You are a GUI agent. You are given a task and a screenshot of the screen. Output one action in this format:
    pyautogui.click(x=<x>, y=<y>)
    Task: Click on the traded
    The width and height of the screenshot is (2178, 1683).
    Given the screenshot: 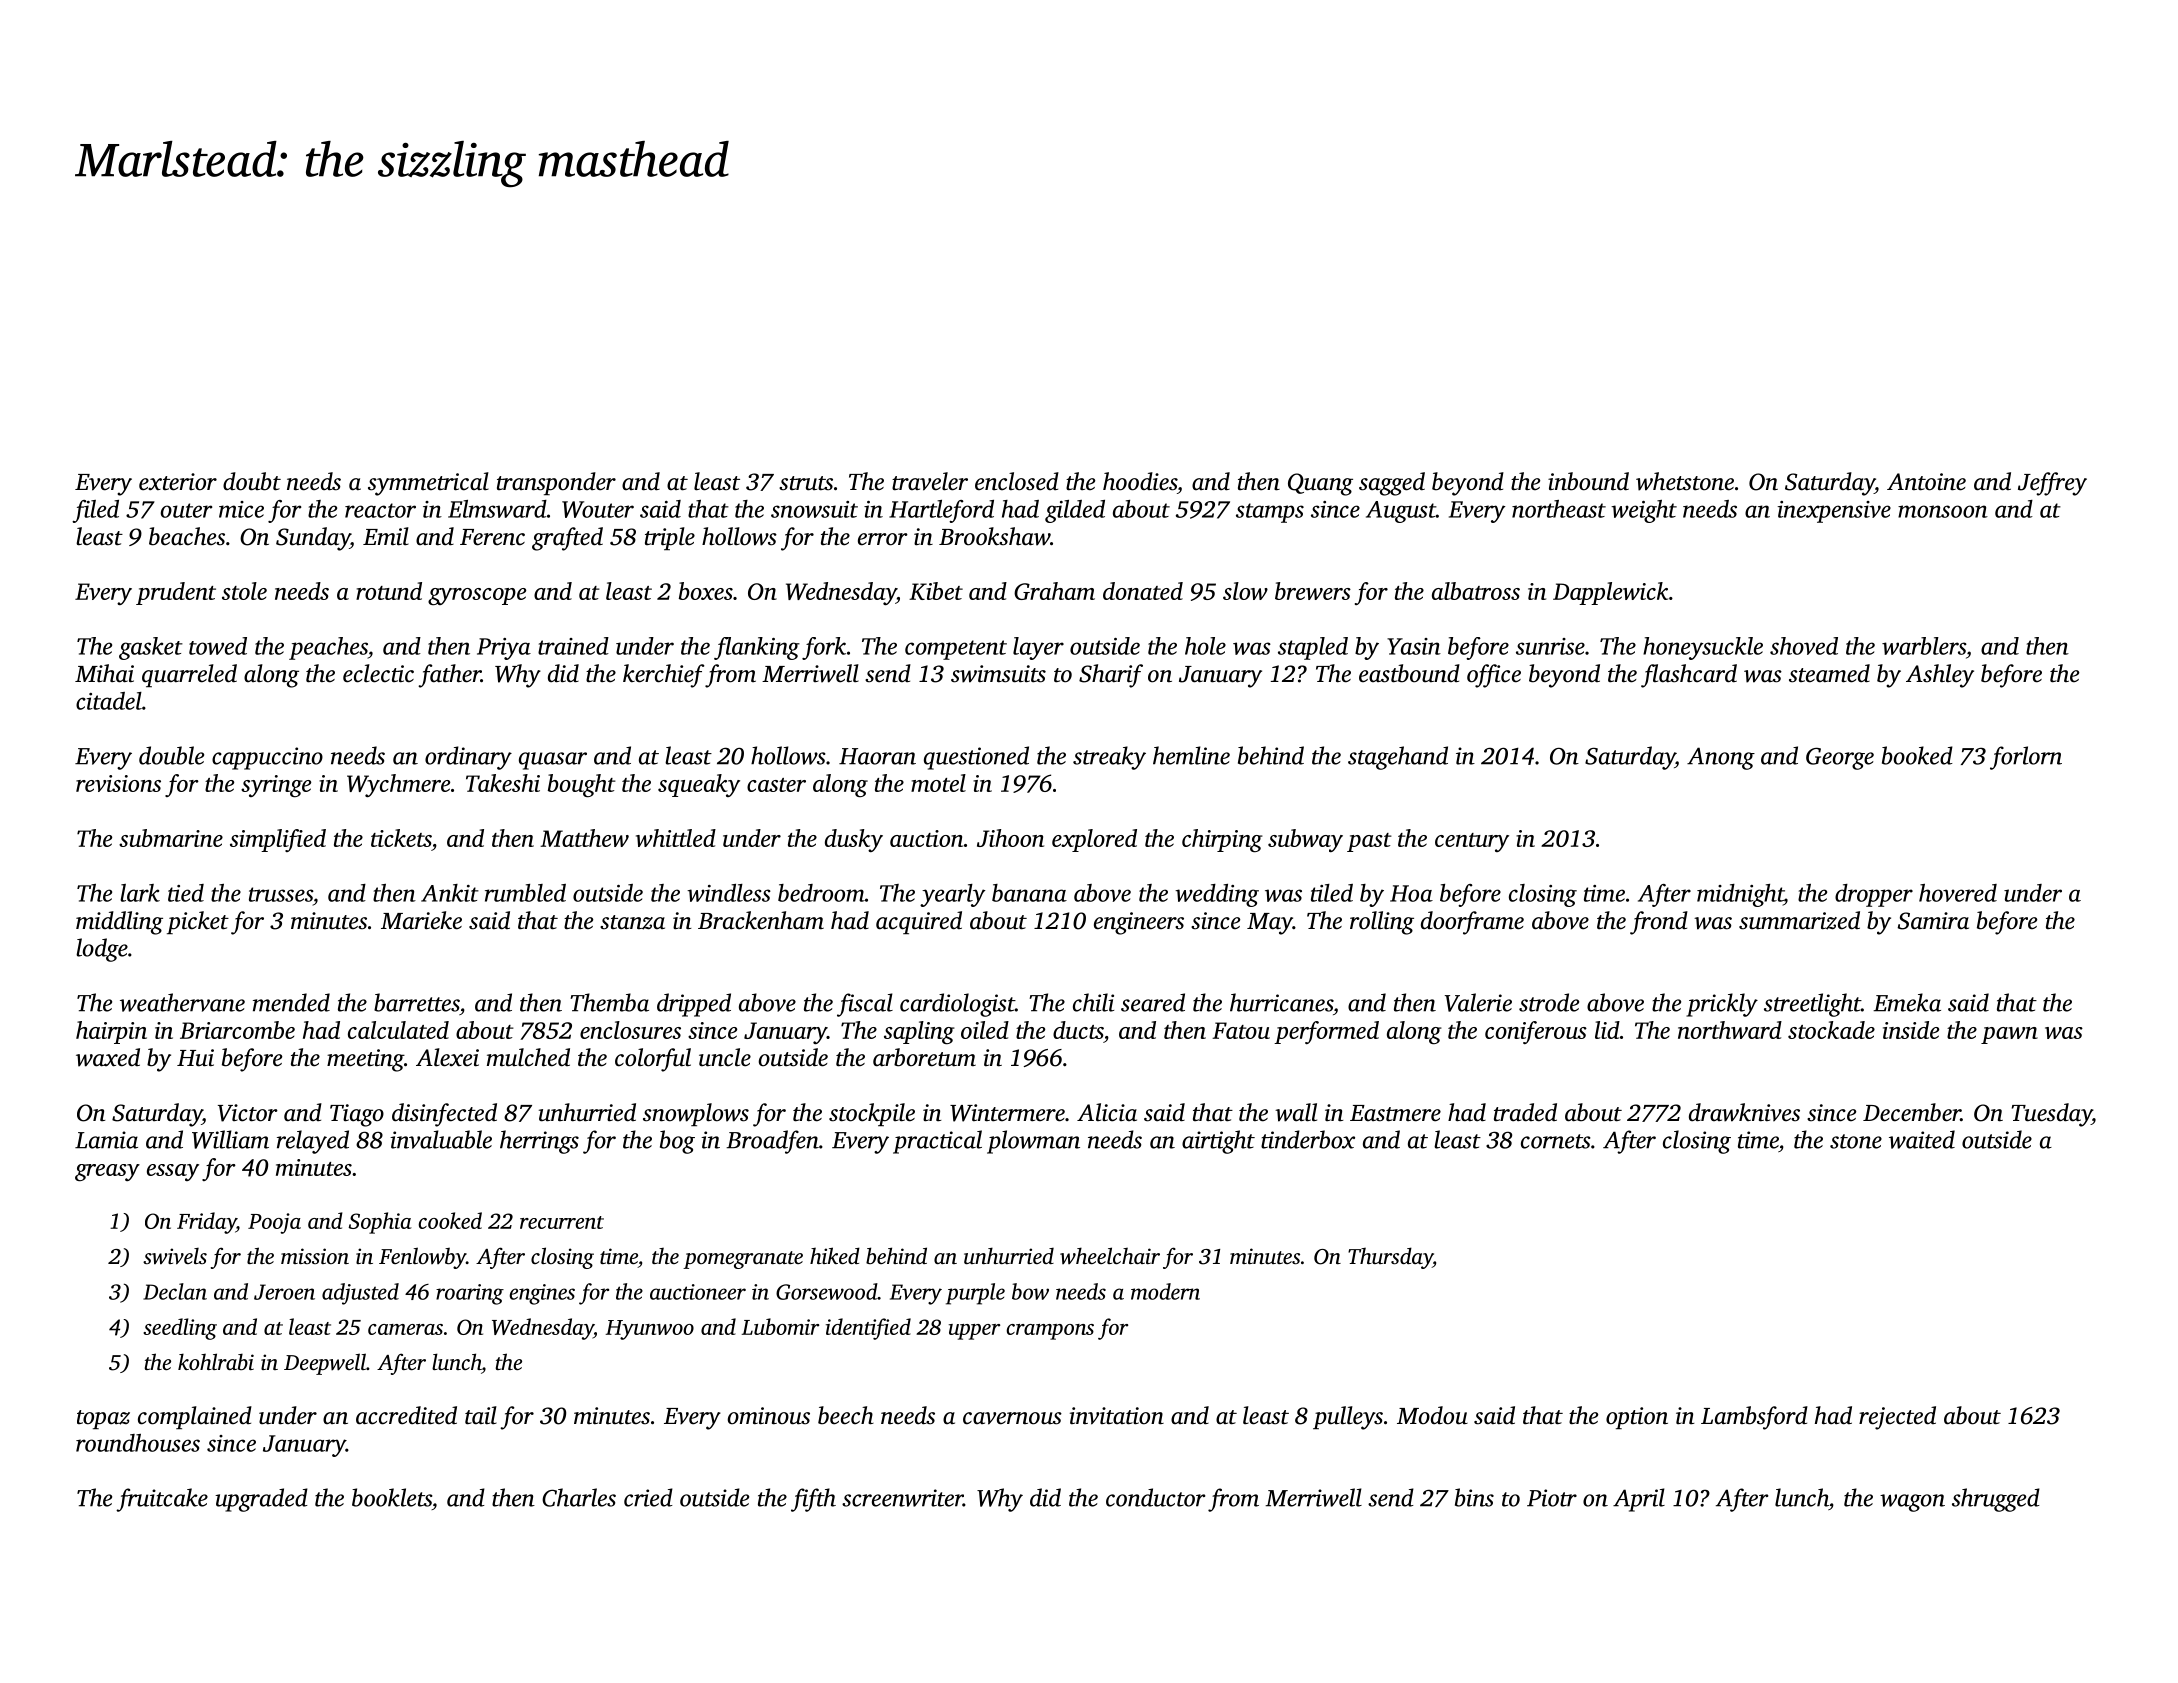 What is the action you would take?
    pyautogui.click(x=1525, y=1112)
